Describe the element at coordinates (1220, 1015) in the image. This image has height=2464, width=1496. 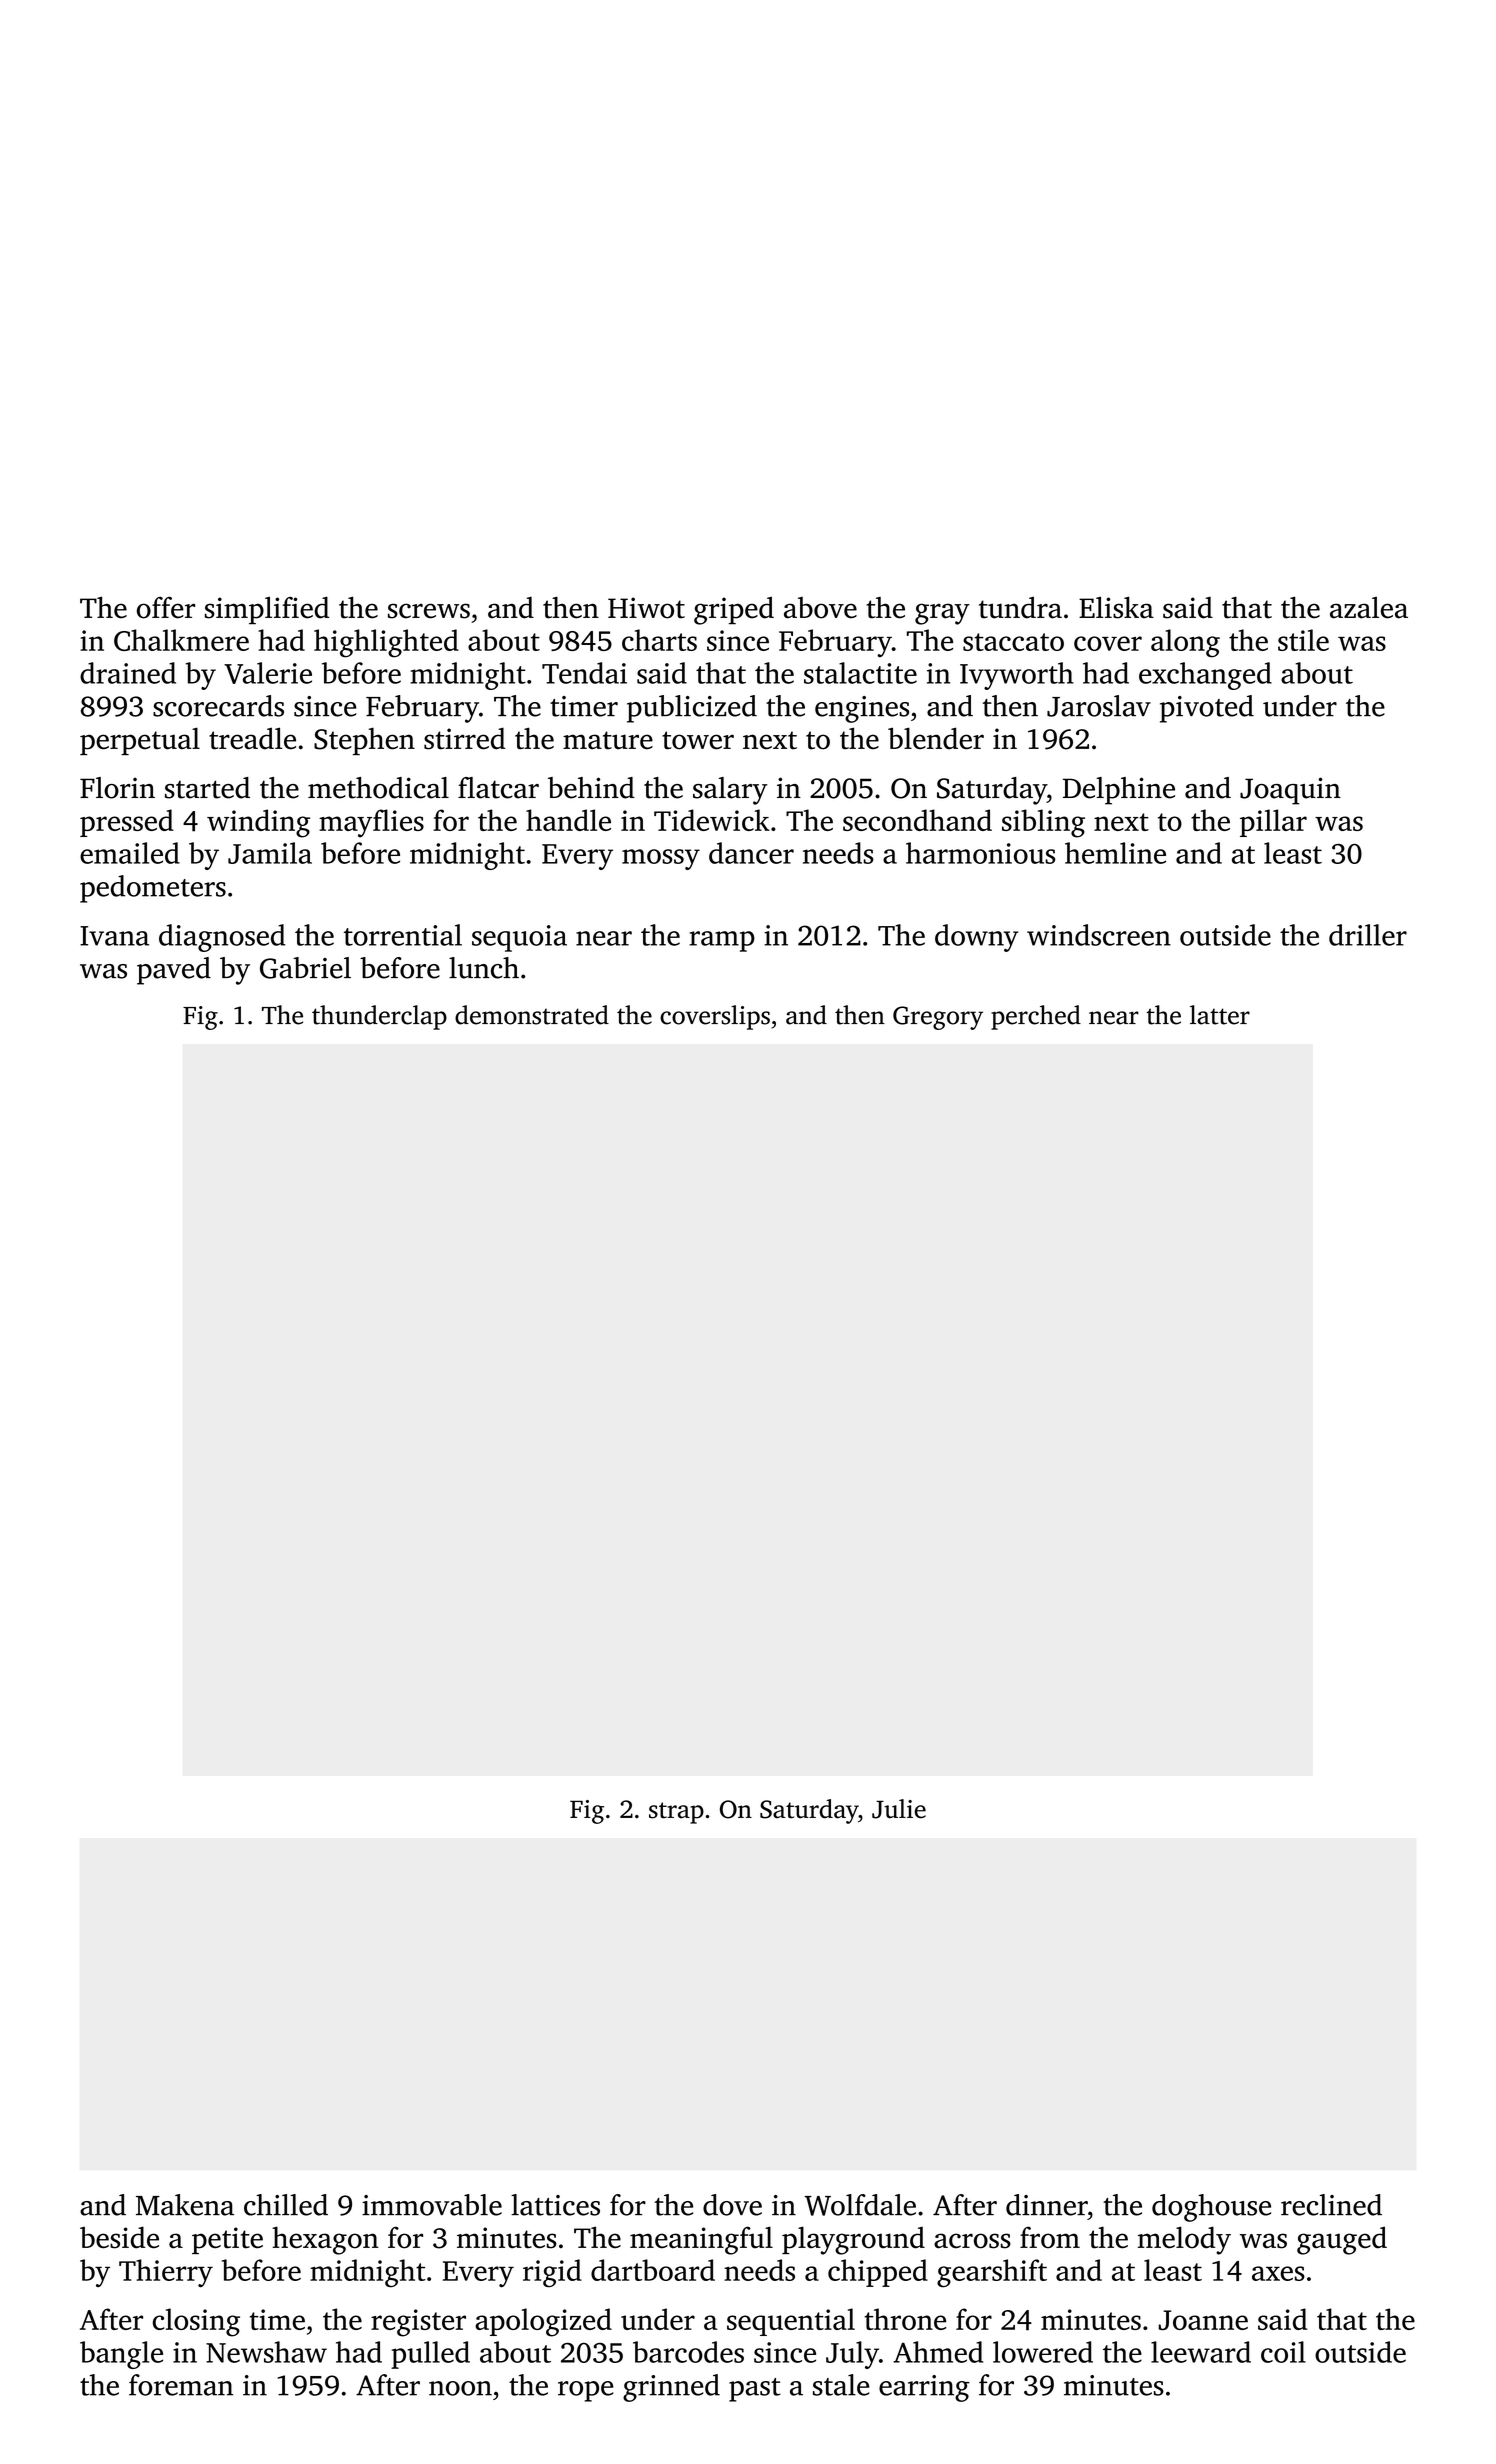
I see `latter` at that location.
